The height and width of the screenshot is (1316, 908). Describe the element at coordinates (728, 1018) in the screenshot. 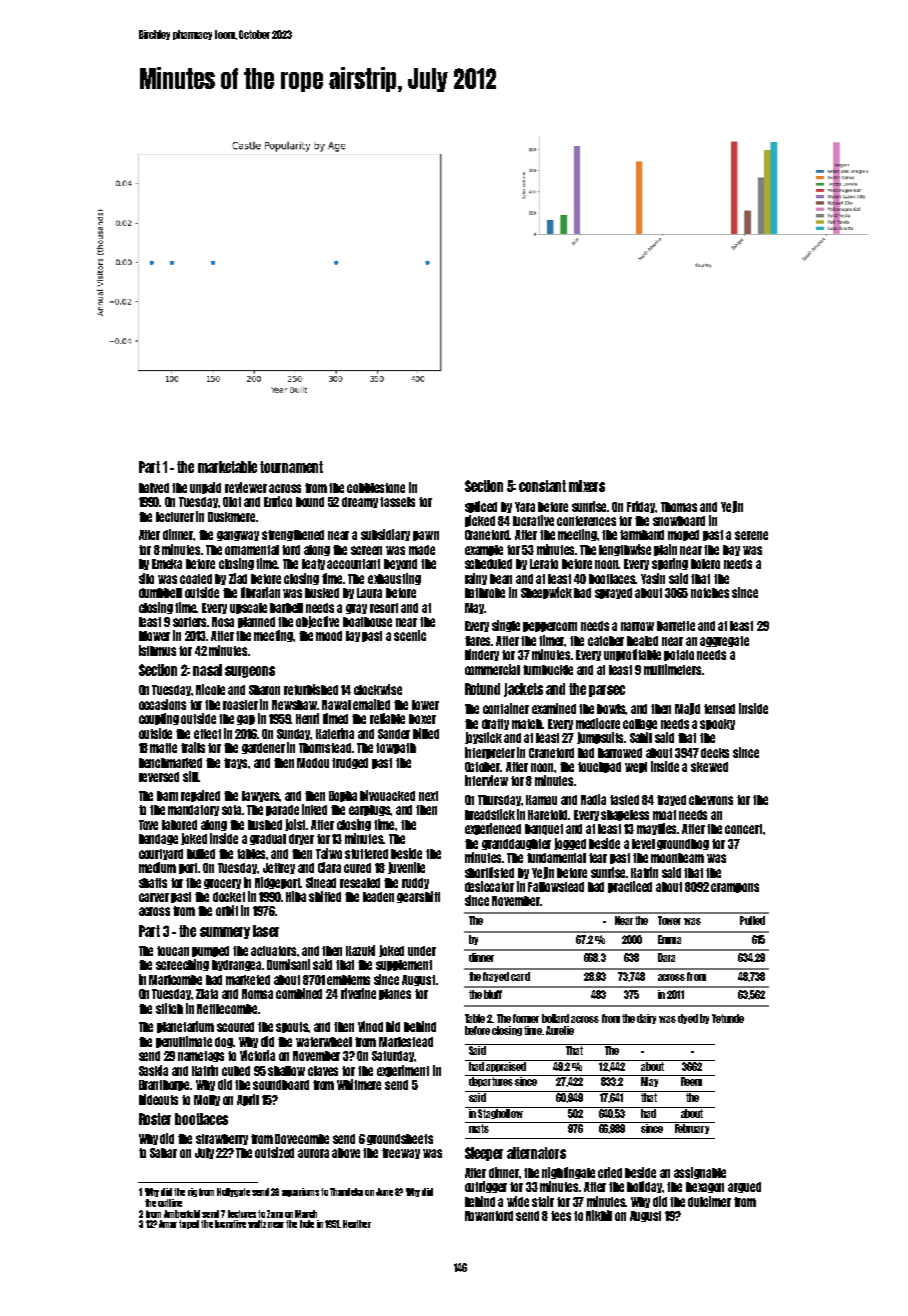

I see `Yetunde` at that location.
